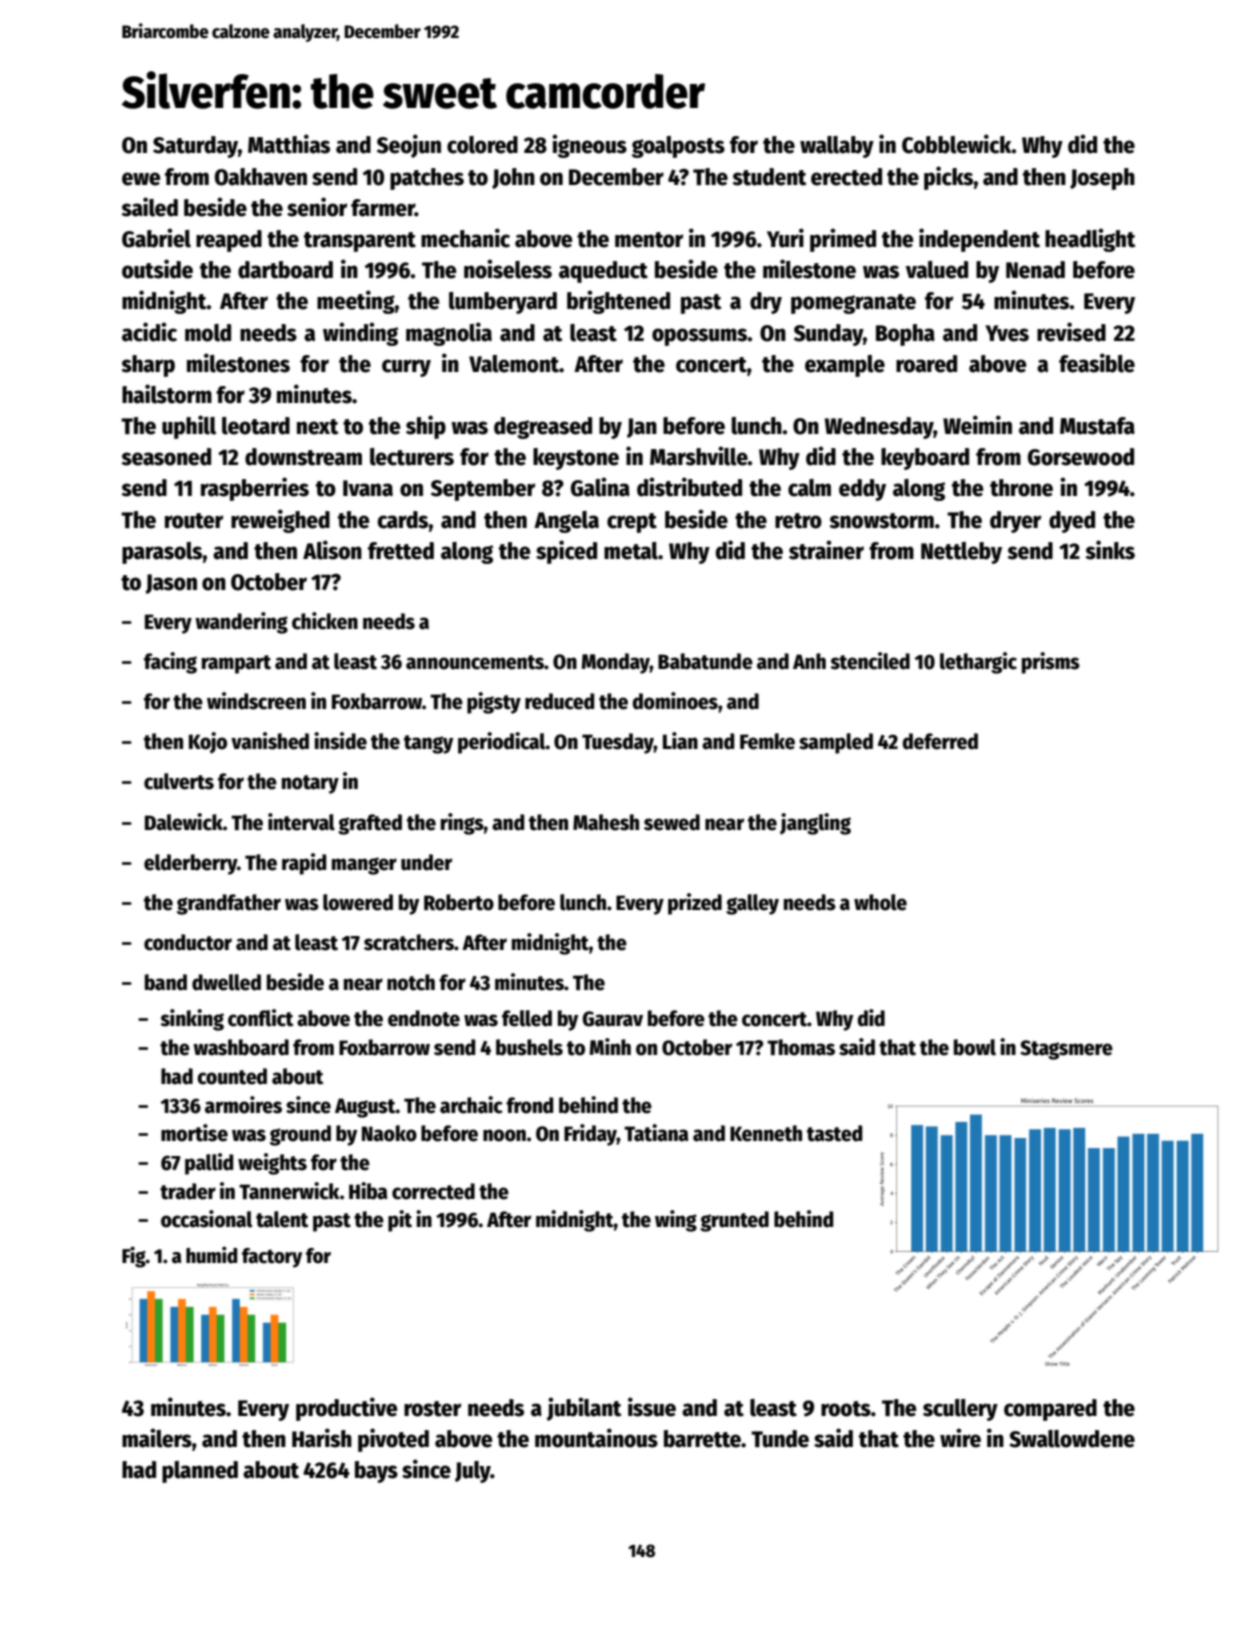 The height and width of the screenshot is (1627, 1257). Describe the element at coordinates (649, 240) in the screenshot. I see `mentor` at that location.
